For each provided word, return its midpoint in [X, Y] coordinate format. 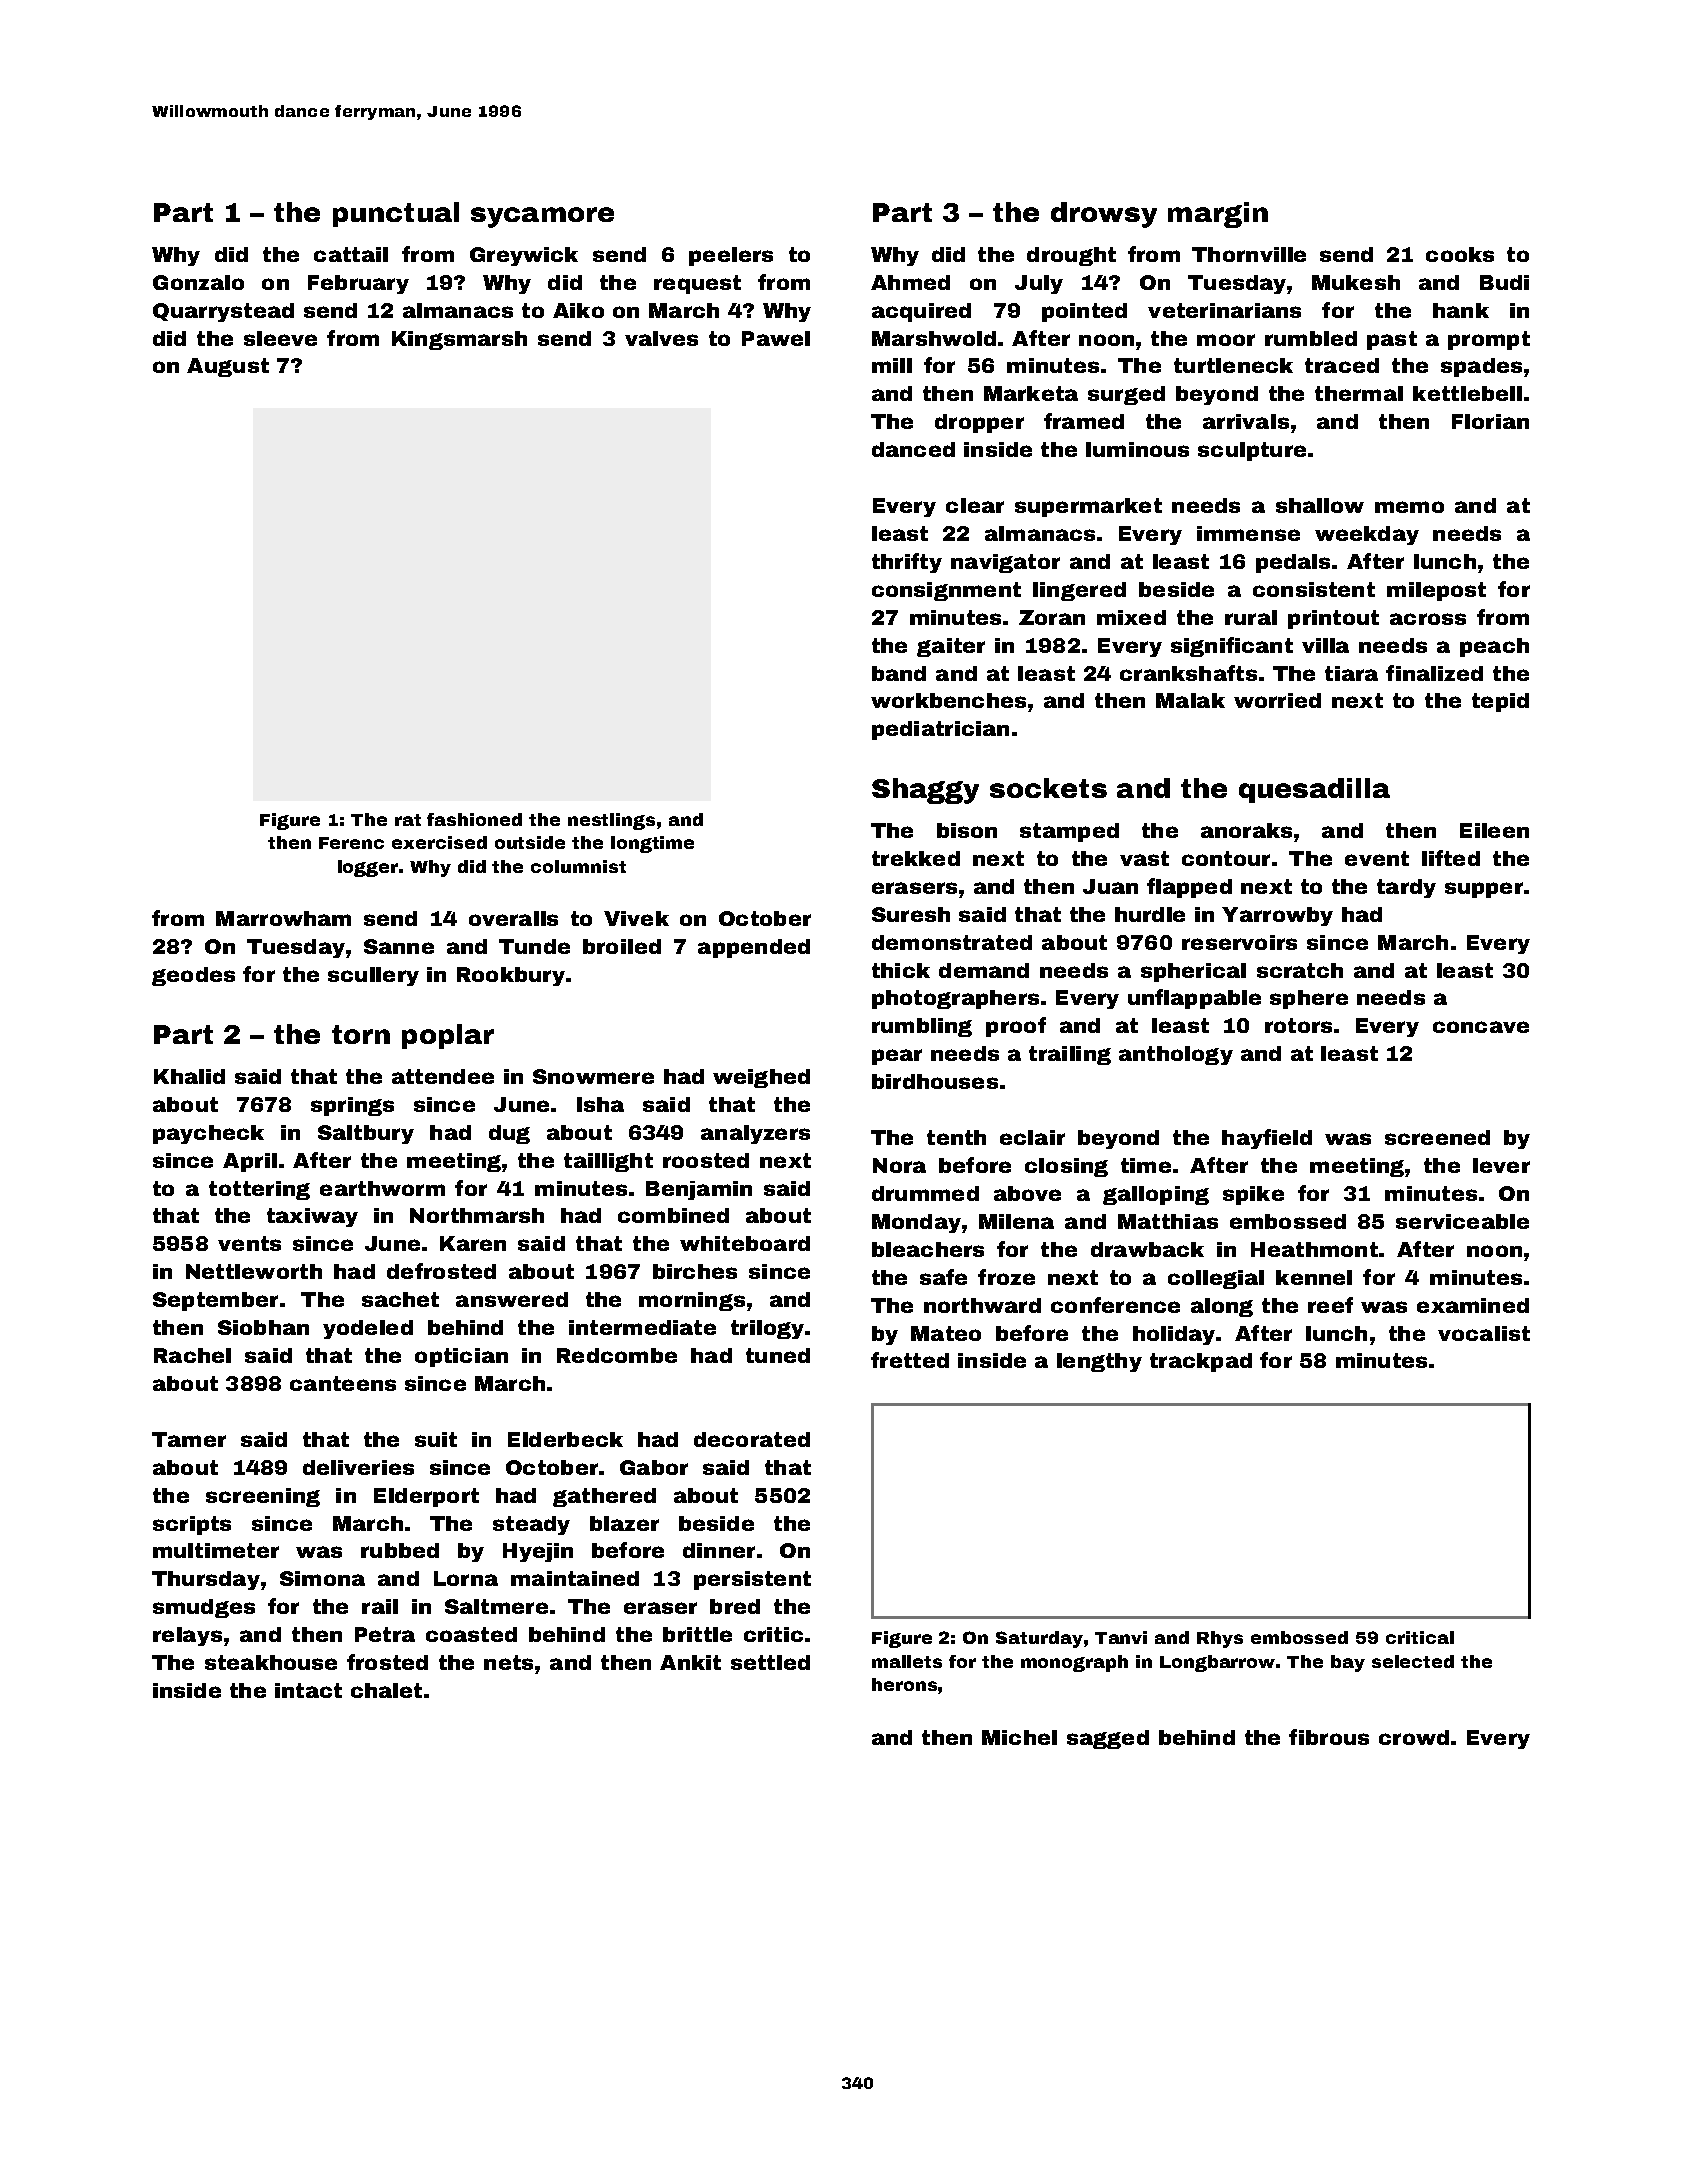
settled [770, 1662]
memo [1409, 507]
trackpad [1201, 1362]
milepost [1436, 591]
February [358, 284]
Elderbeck [565, 1439]
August [228, 367]
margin [1218, 215]
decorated [752, 1439]
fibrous [1329, 1737]
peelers [731, 256]
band [899, 673]
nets [508, 1662]
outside [530, 842]
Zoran [1052, 617]
